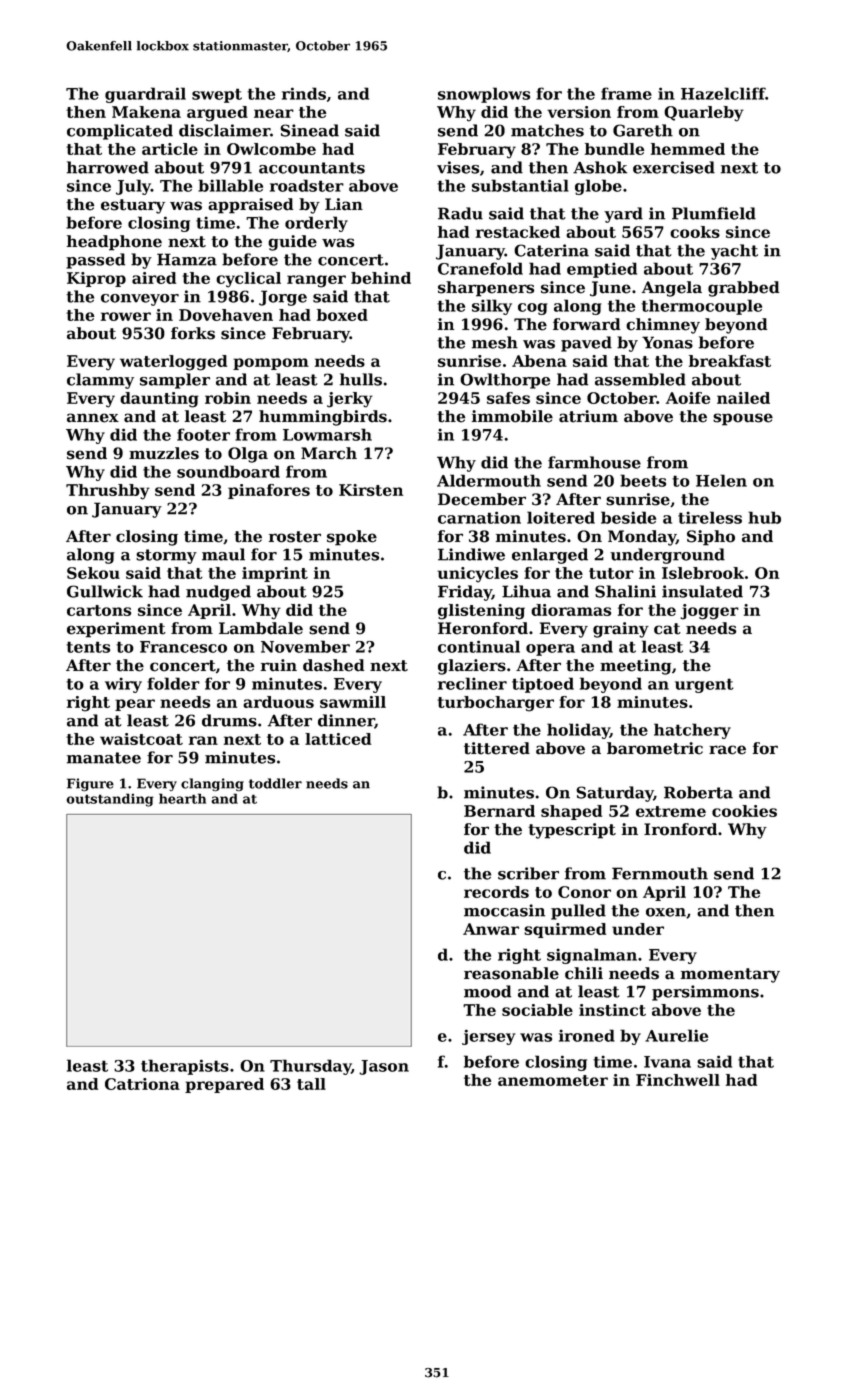 The image size is (849, 1400). Describe the element at coordinates (709, 612) in the screenshot. I see `jogger` at that location.
